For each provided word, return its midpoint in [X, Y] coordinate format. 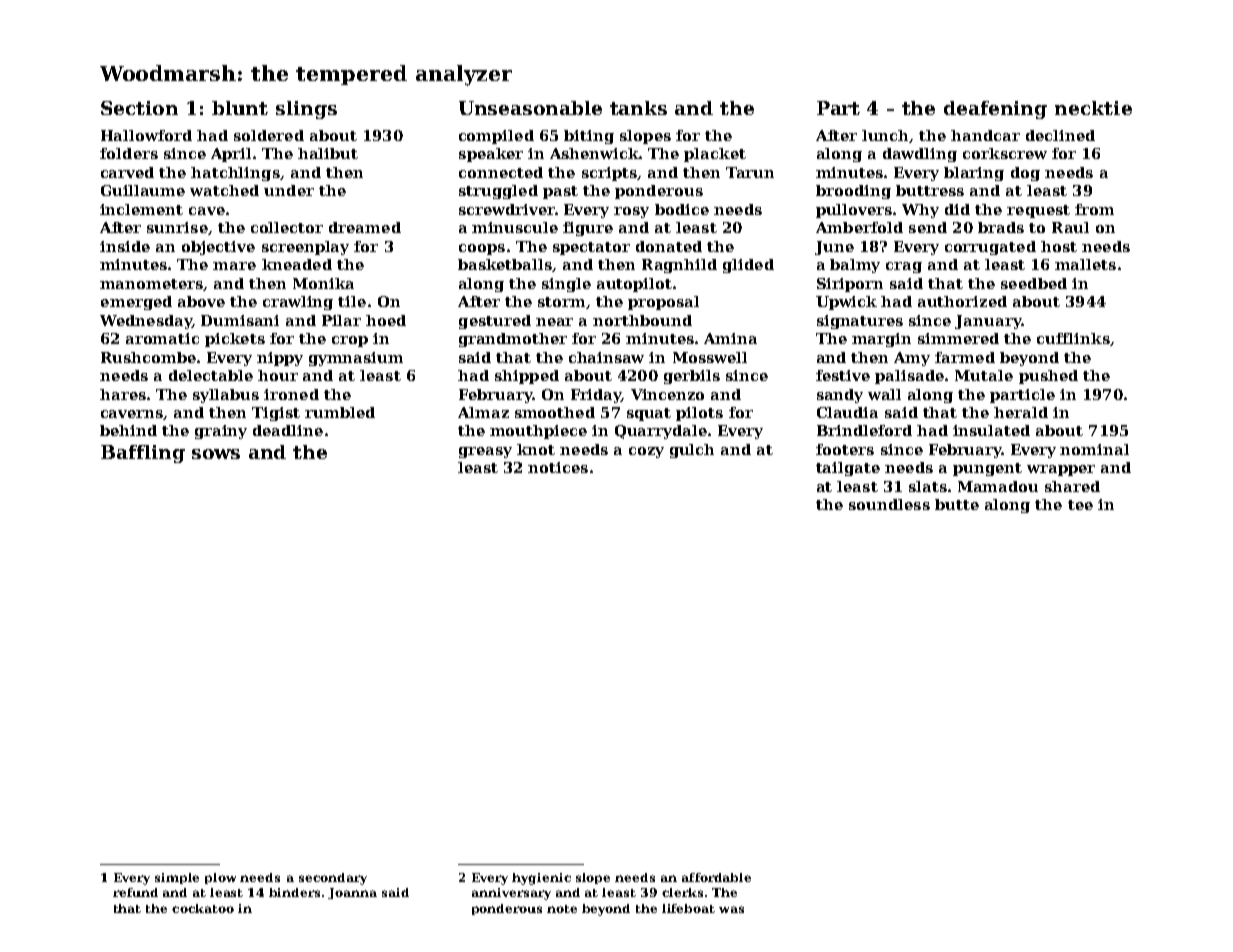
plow [220, 878]
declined [1060, 135]
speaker [491, 155]
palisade [909, 377]
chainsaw [606, 357]
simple [177, 878]
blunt [240, 108]
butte [957, 504]
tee [1080, 505]
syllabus [226, 396]
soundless [889, 504]
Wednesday [146, 322]
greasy [485, 452]
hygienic [541, 879]
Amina [730, 338]
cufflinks [1073, 338]
